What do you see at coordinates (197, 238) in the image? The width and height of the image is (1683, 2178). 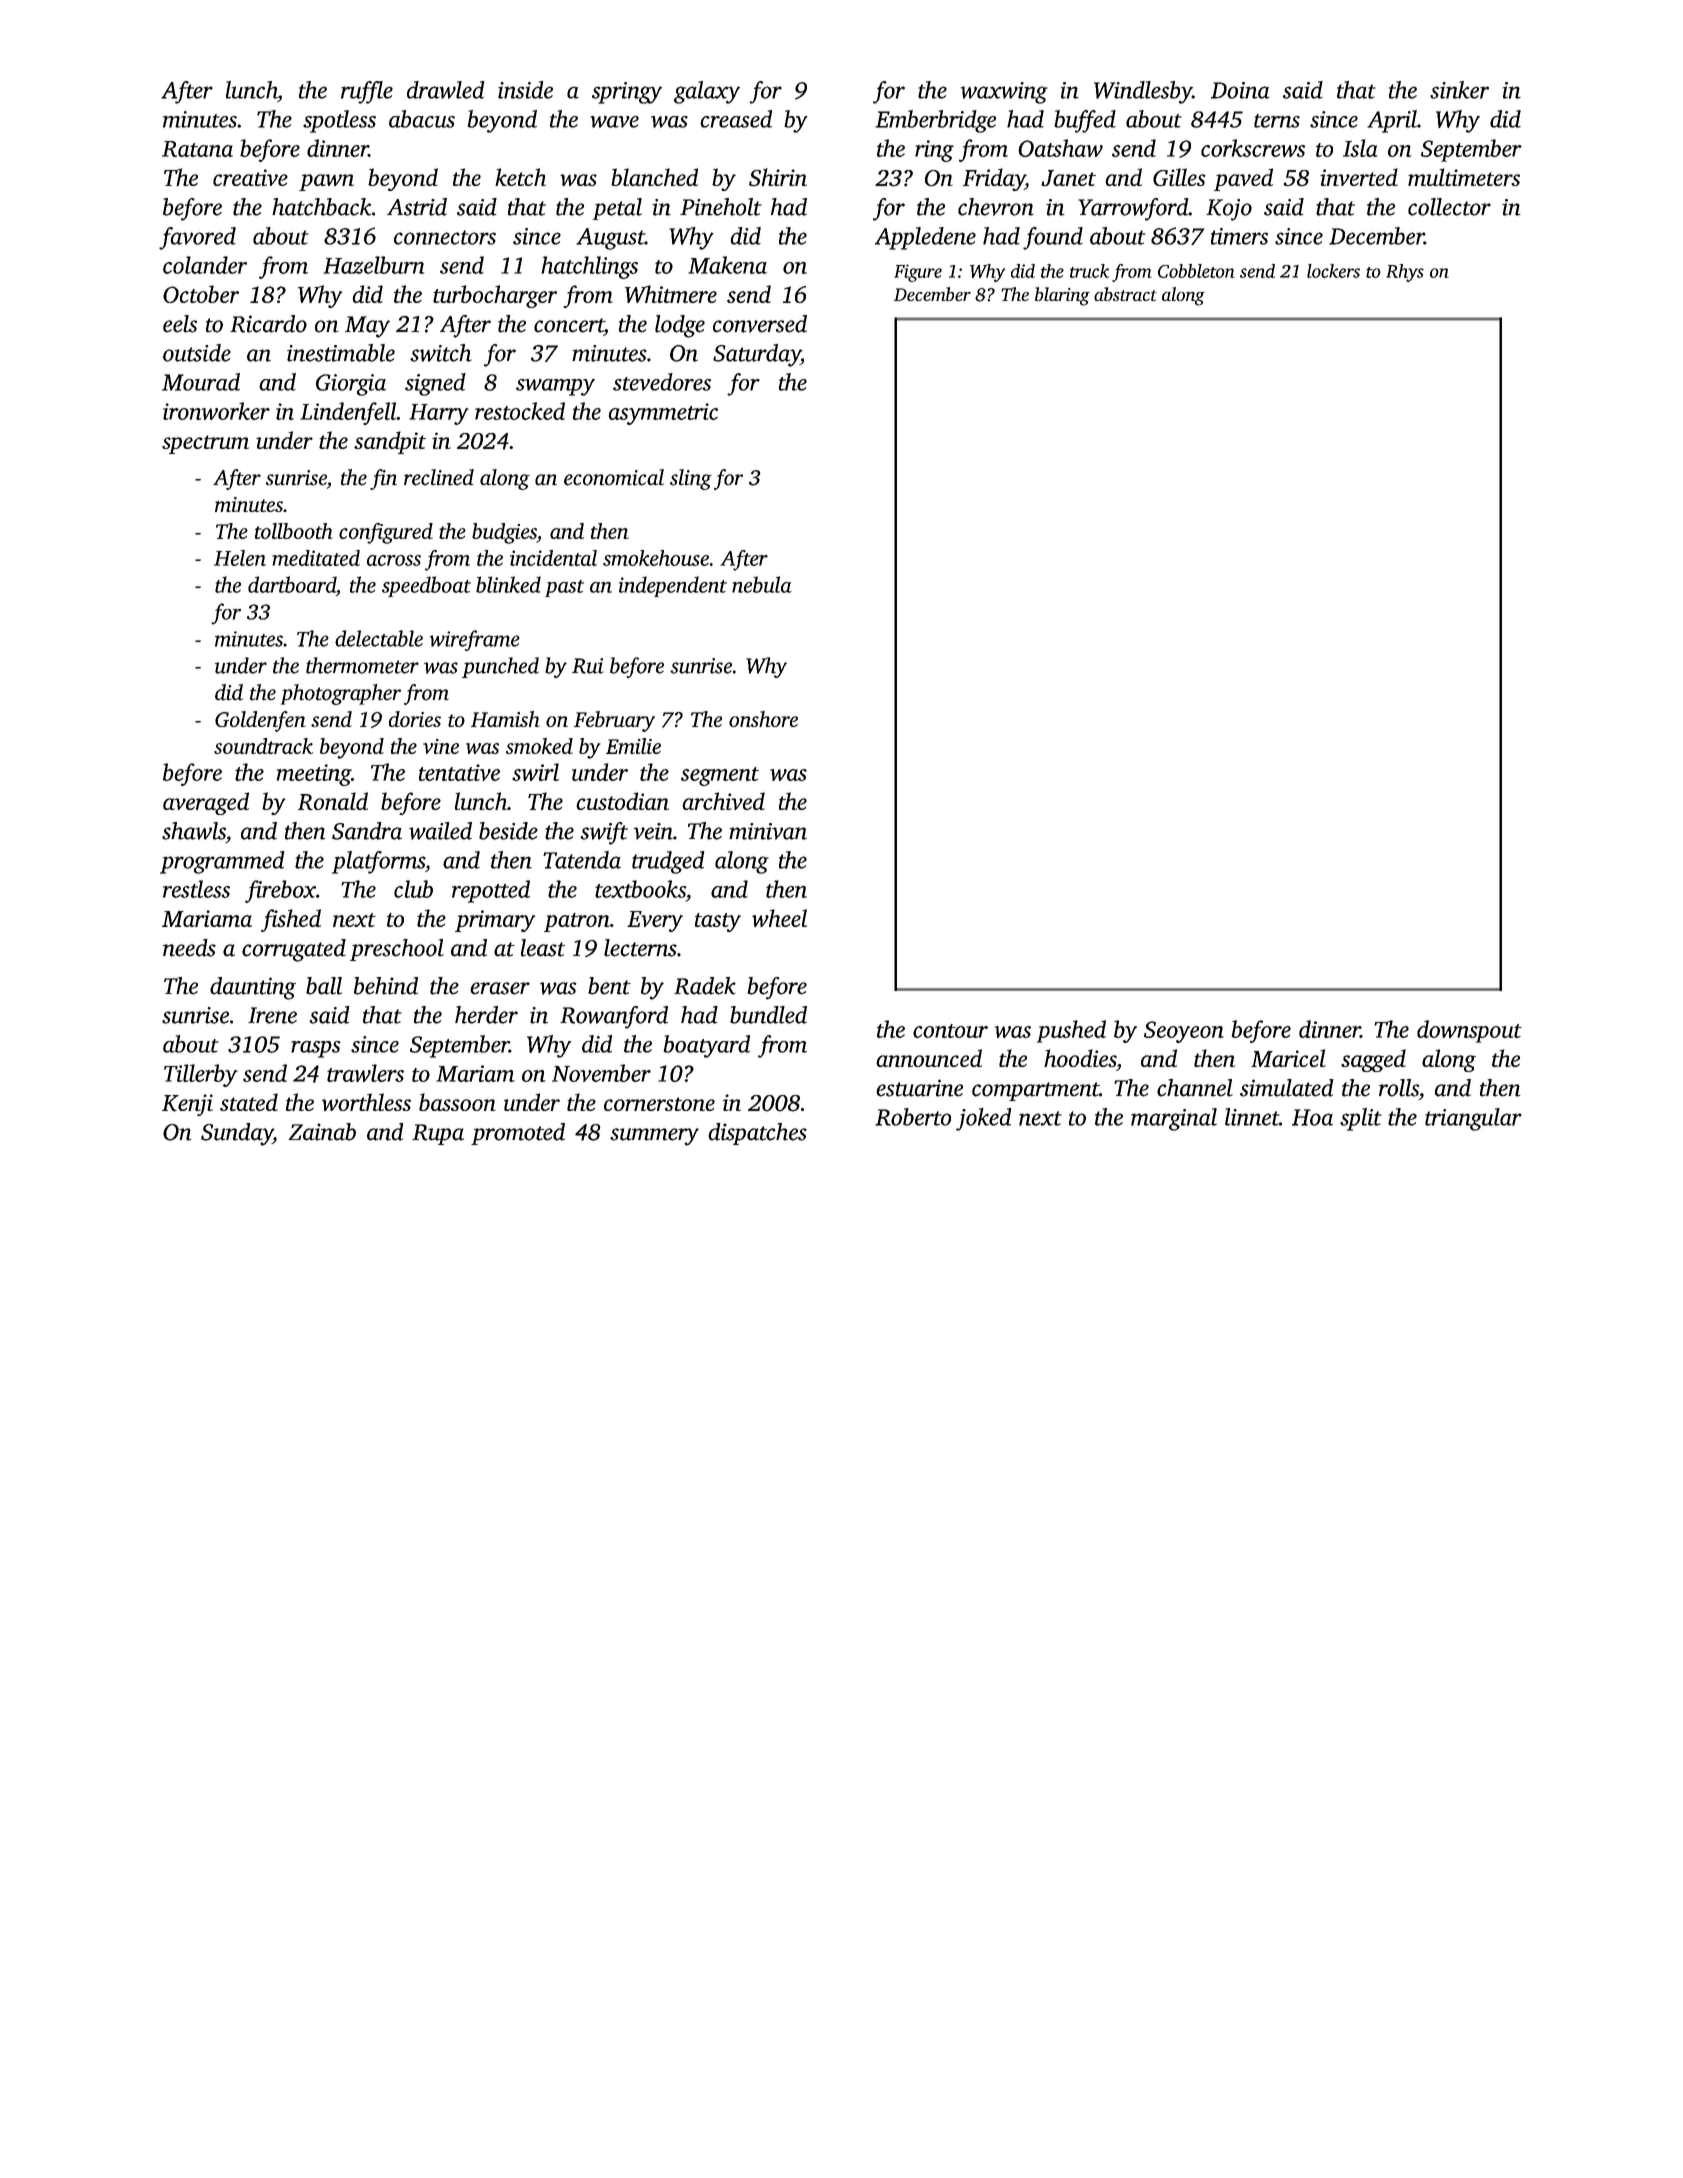 I see `favored` at bounding box center [197, 238].
